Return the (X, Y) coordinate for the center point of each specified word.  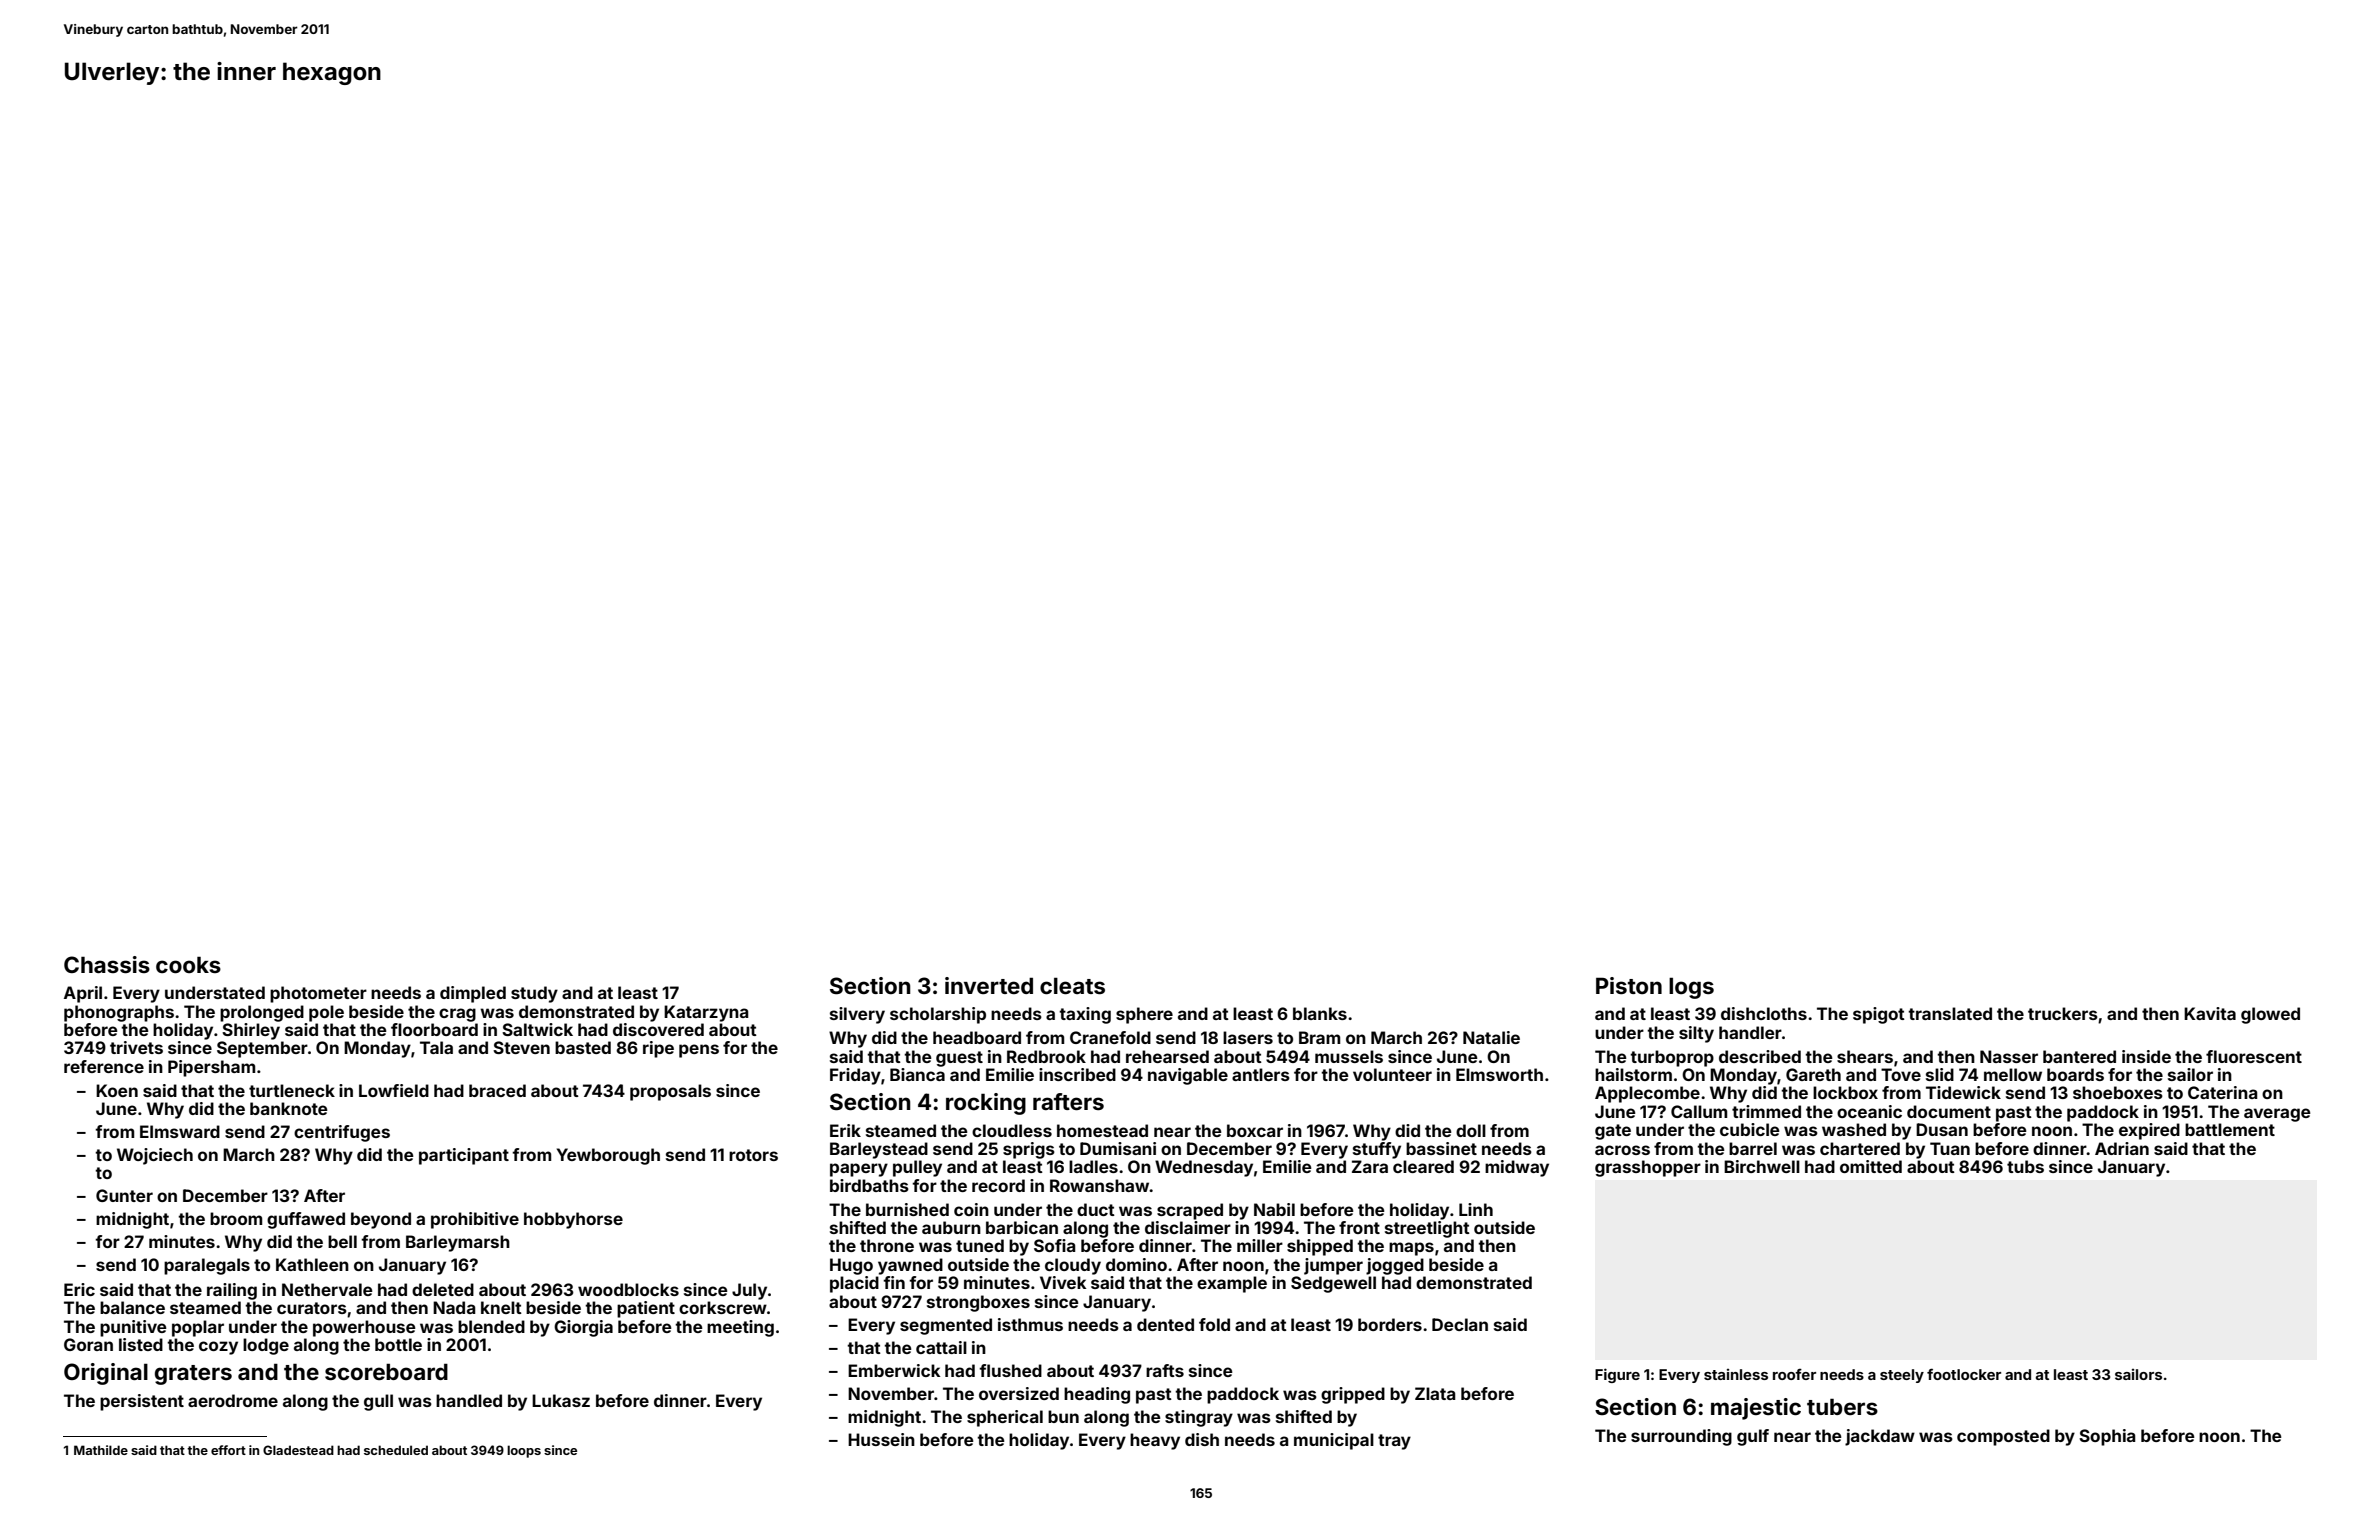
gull (378, 1402)
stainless (1736, 1374)
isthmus (1030, 1324)
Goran (88, 1344)
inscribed (1077, 1074)
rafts (1165, 1370)
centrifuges (342, 1133)
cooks (188, 965)
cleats (1072, 985)
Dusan (1942, 1129)
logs (1691, 988)
